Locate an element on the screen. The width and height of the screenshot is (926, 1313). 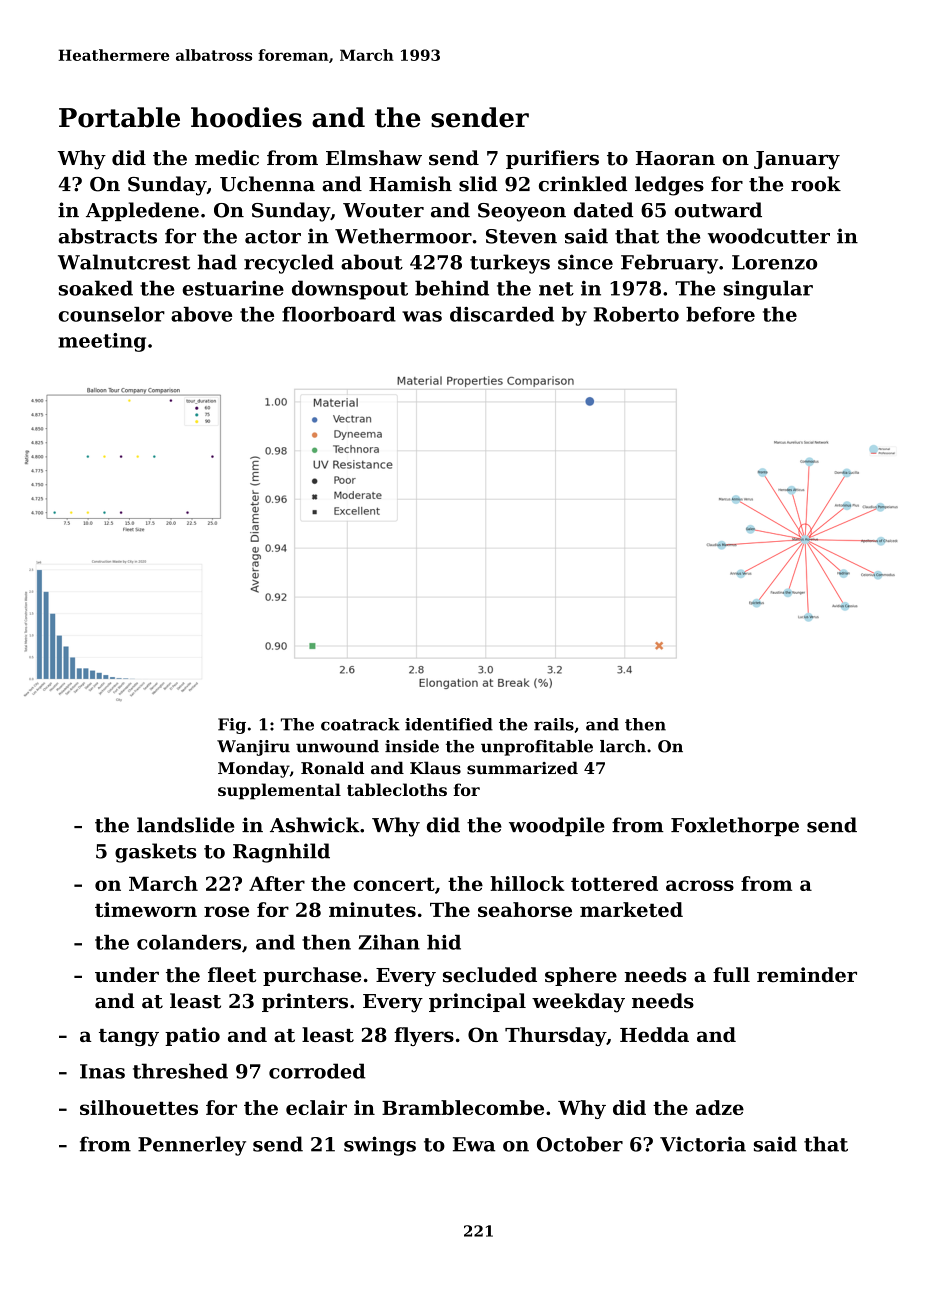
unwound is located at coordinates (337, 746).
